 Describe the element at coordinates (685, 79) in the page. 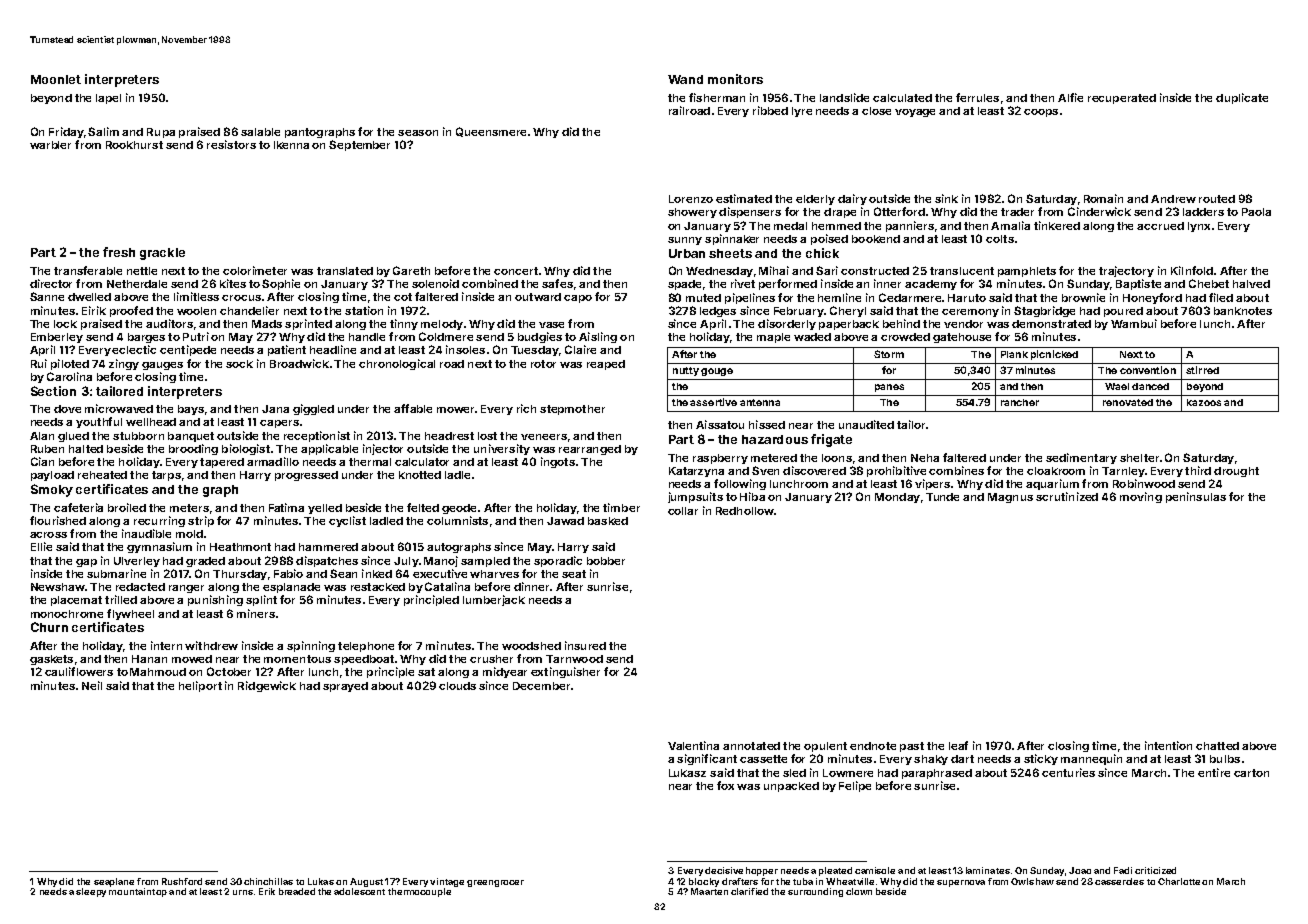

I see `Wand` at that location.
